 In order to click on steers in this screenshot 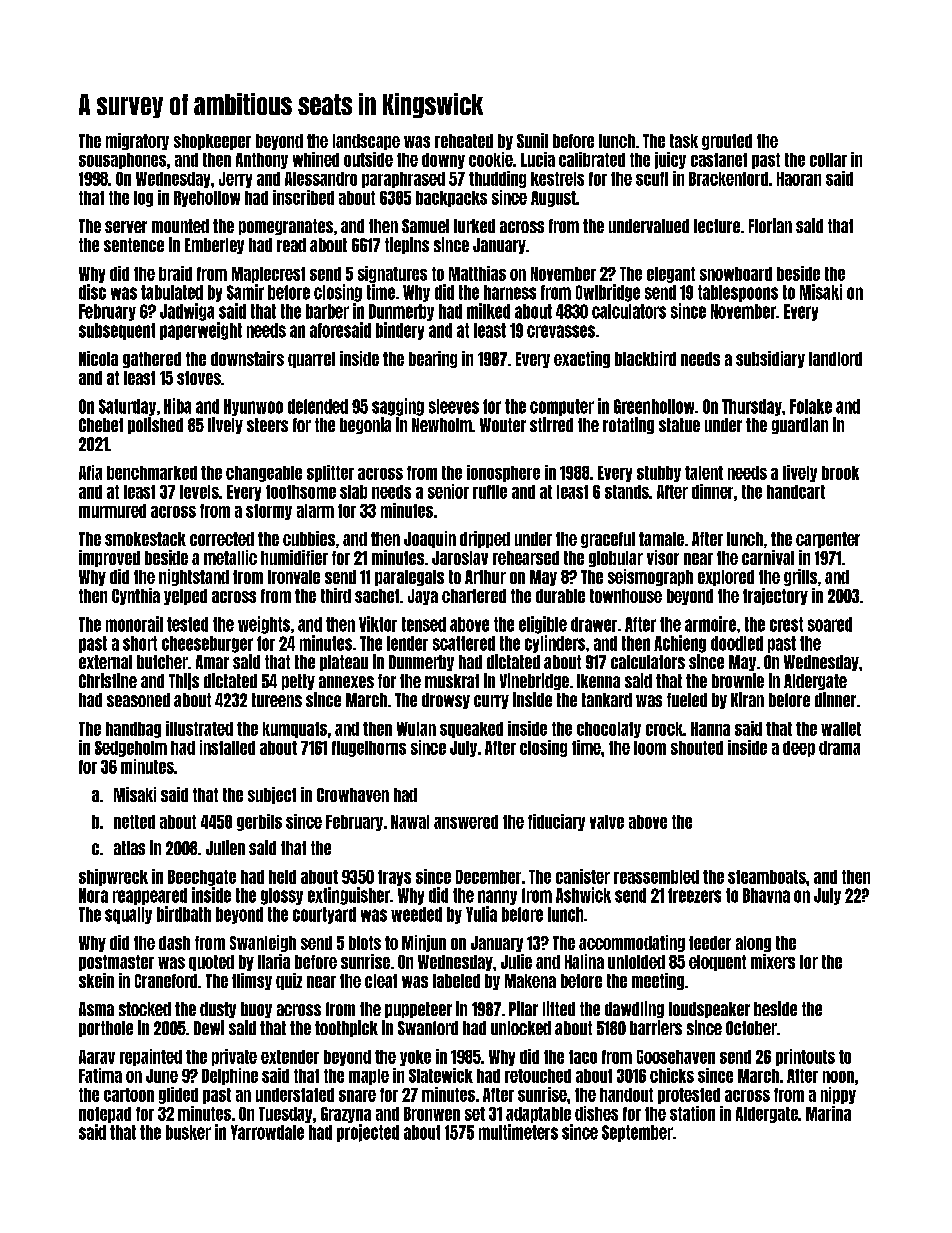, I will do `click(267, 425)`.
